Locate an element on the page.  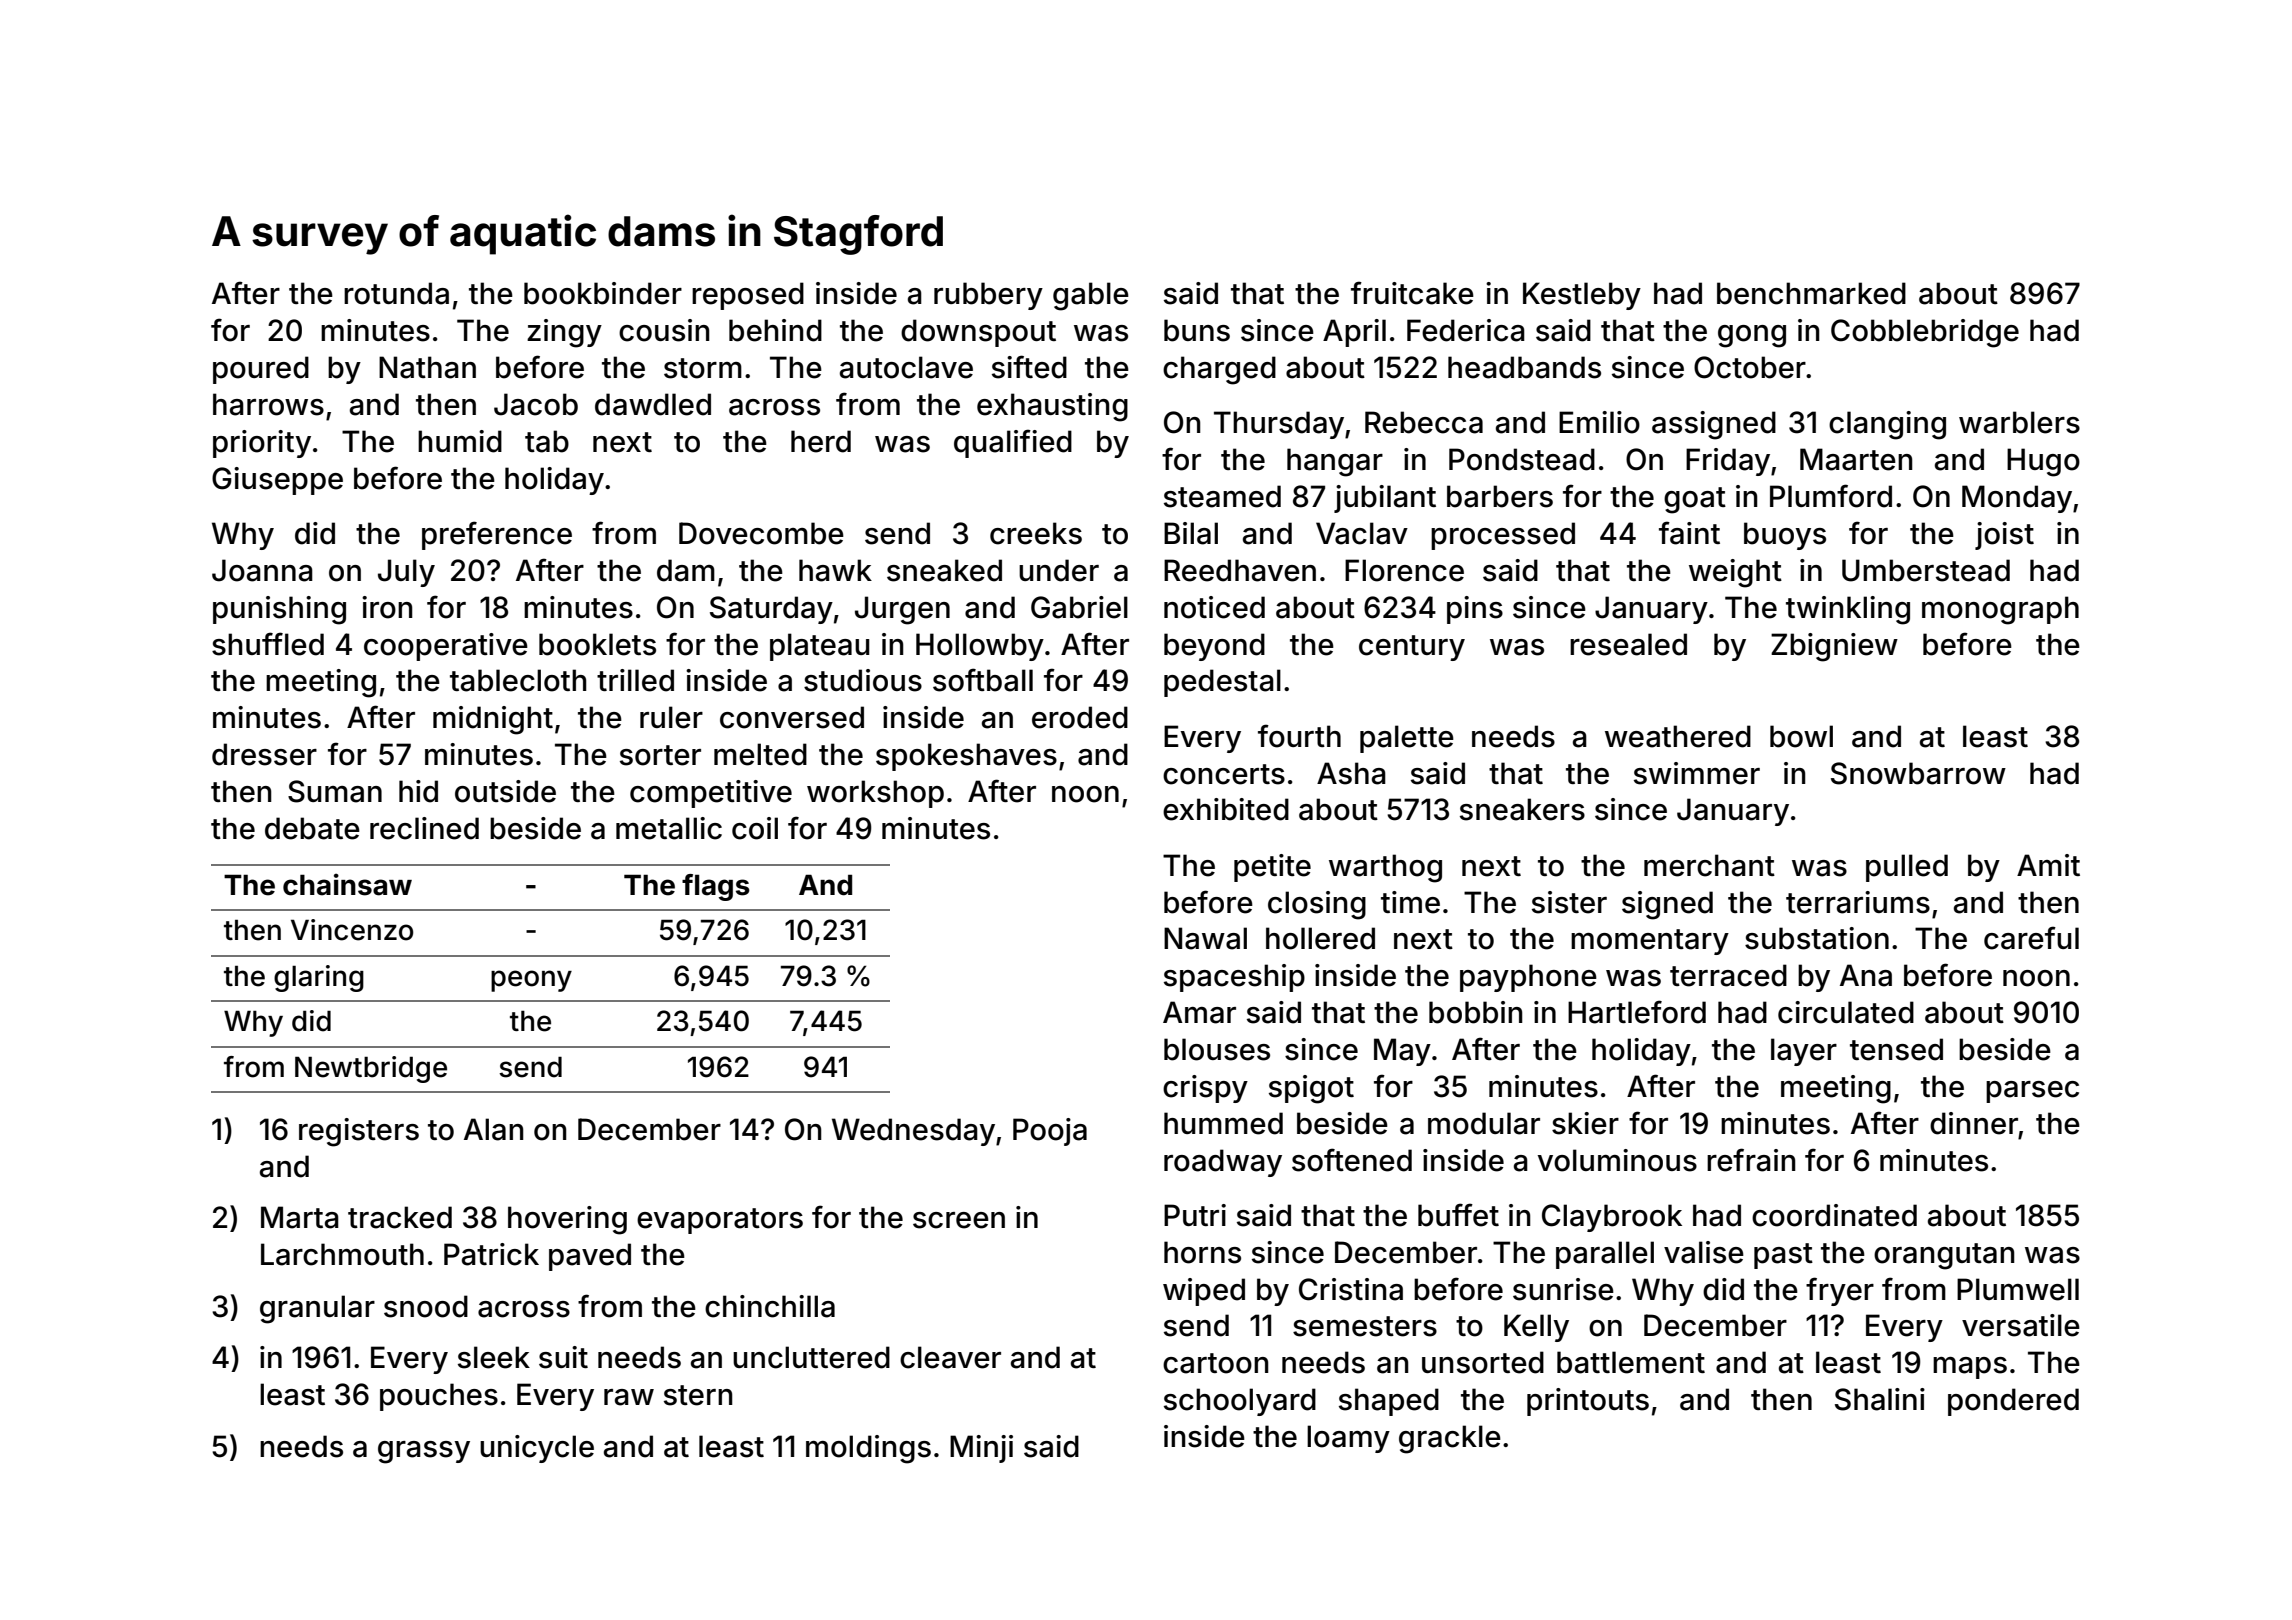
grackle is located at coordinates (1450, 1439).
